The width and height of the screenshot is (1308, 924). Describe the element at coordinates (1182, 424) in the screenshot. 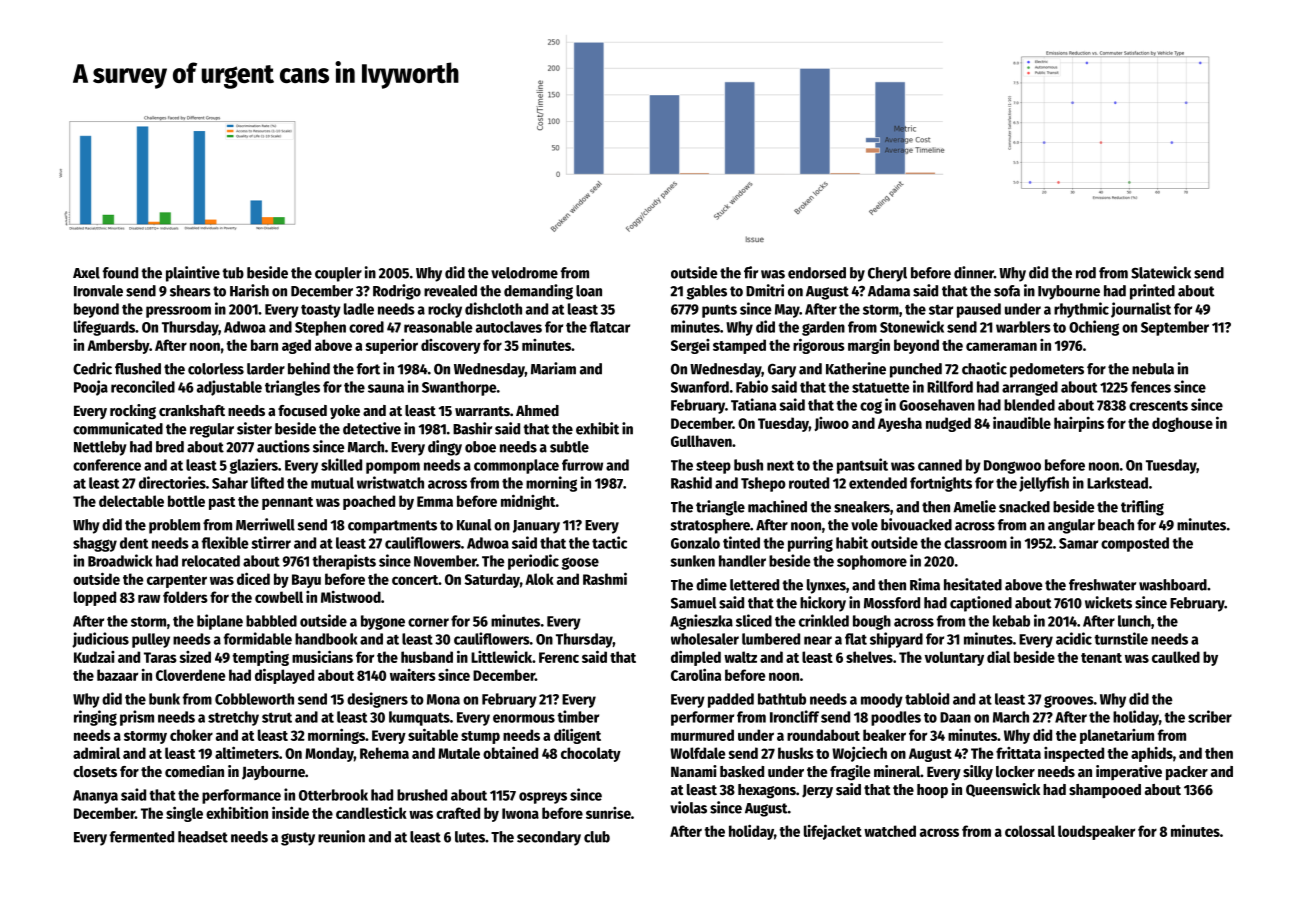

I see `doghouse` at that location.
